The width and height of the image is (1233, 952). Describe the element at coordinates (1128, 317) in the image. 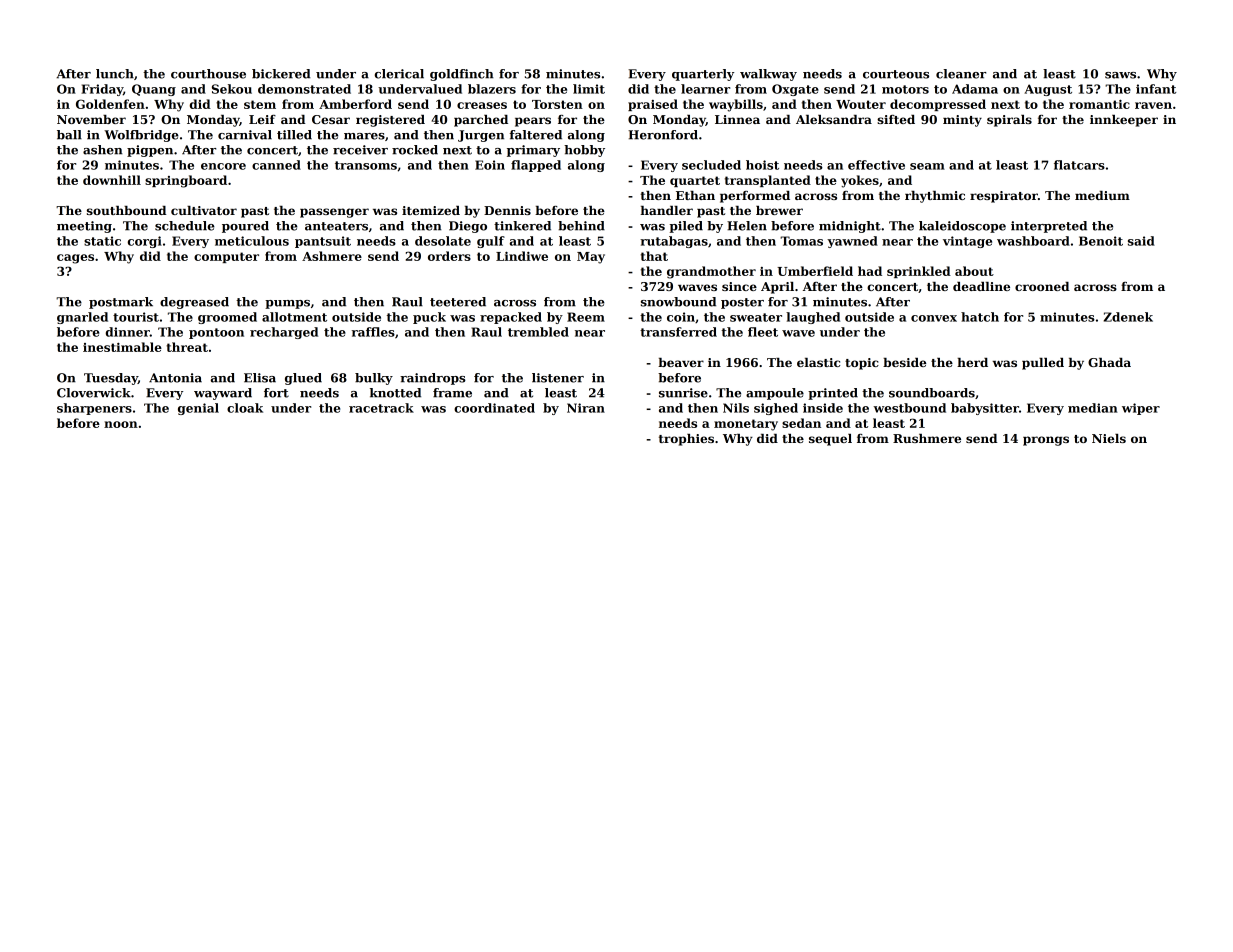

I see `Zdenek` at that location.
